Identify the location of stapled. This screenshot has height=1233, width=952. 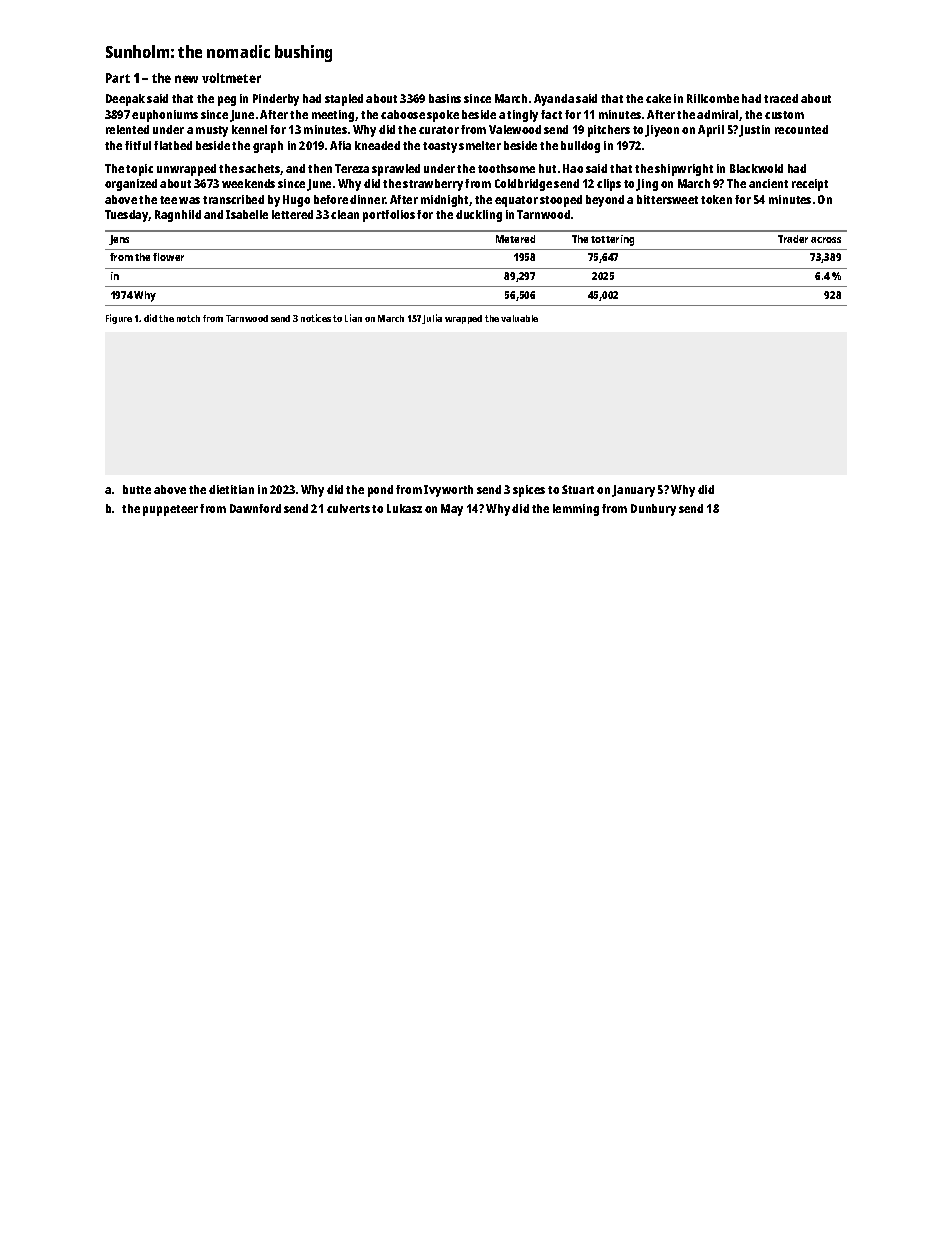
(344, 100).
